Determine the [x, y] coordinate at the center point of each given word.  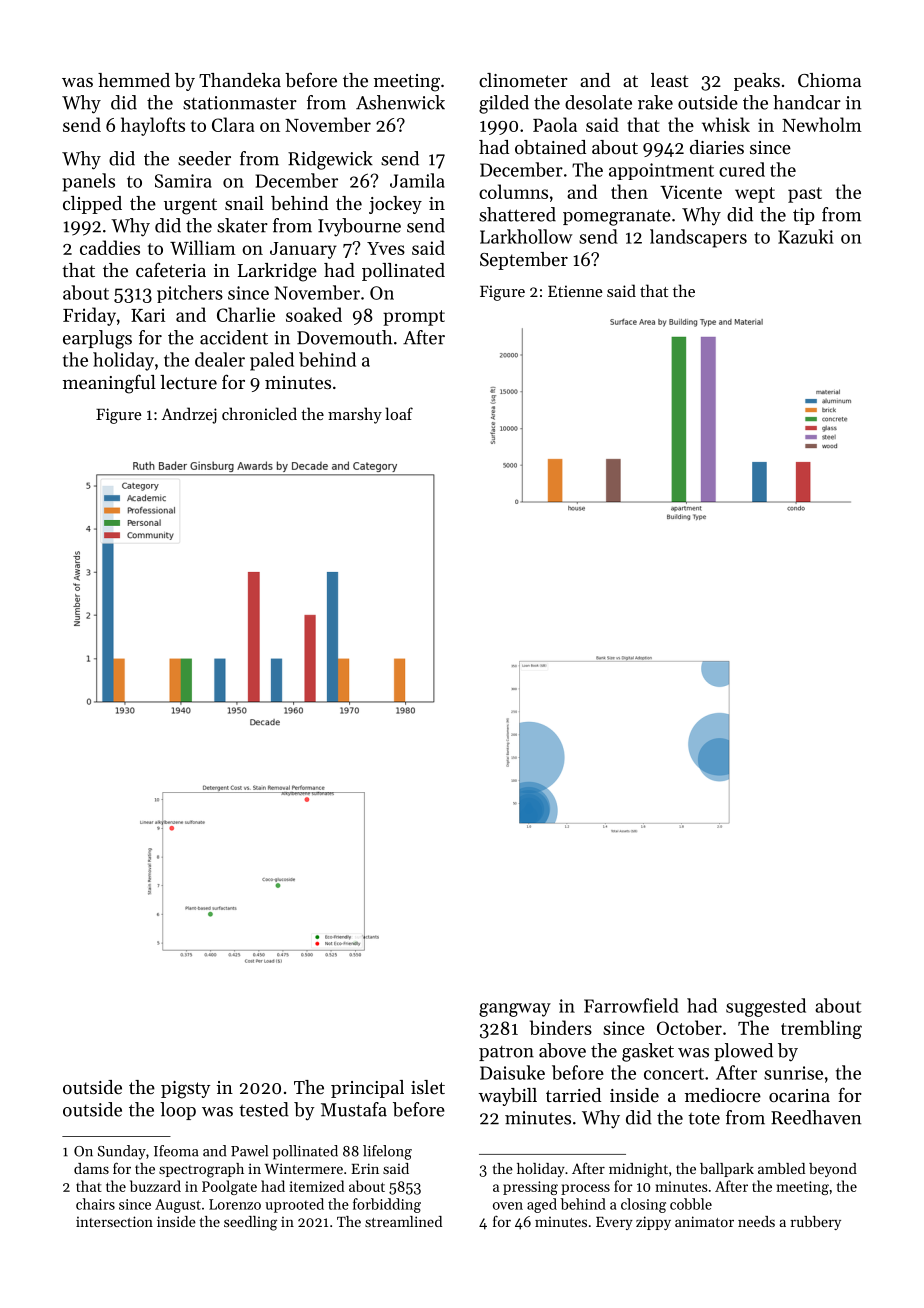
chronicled [259, 413]
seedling [250, 1223]
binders [561, 1027]
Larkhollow [526, 236]
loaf [399, 413]
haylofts [153, 126]
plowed [743, 1052]
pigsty [186, 1090]
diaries [717, 147]
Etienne [575, 291]
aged [542, 1205]
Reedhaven [816, 1117]
